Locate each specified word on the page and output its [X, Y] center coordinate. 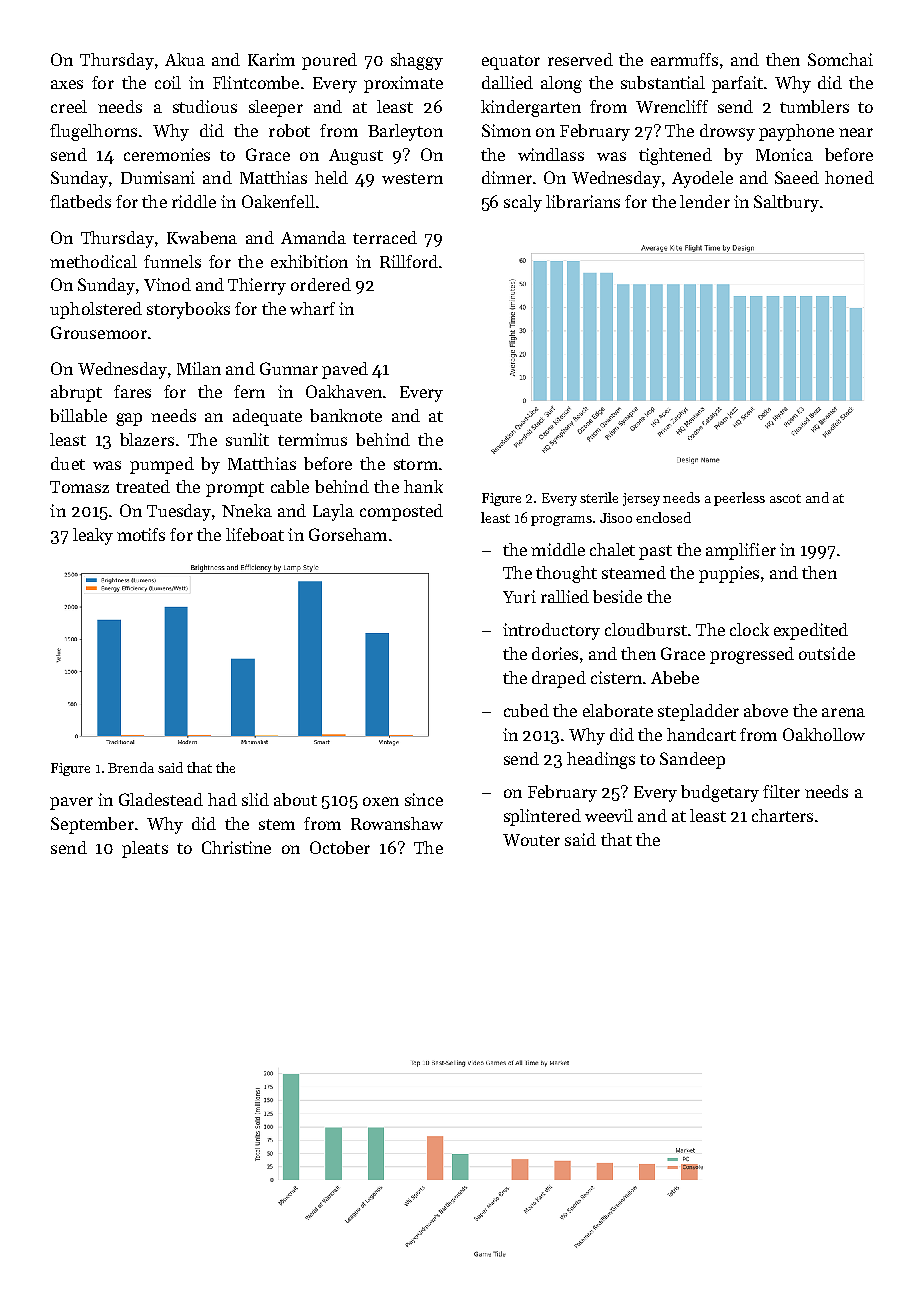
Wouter [531, 840]
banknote [346, 415]
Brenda [131, 767]
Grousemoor [99, 332]
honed [849, 177]
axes [67, 84]
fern [249, 391]
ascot [785, 498]
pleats [145, 849]
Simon [506, 130]
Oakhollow [824, 734]
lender [705, 201]
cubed [526, 710]
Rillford [409, 261]
